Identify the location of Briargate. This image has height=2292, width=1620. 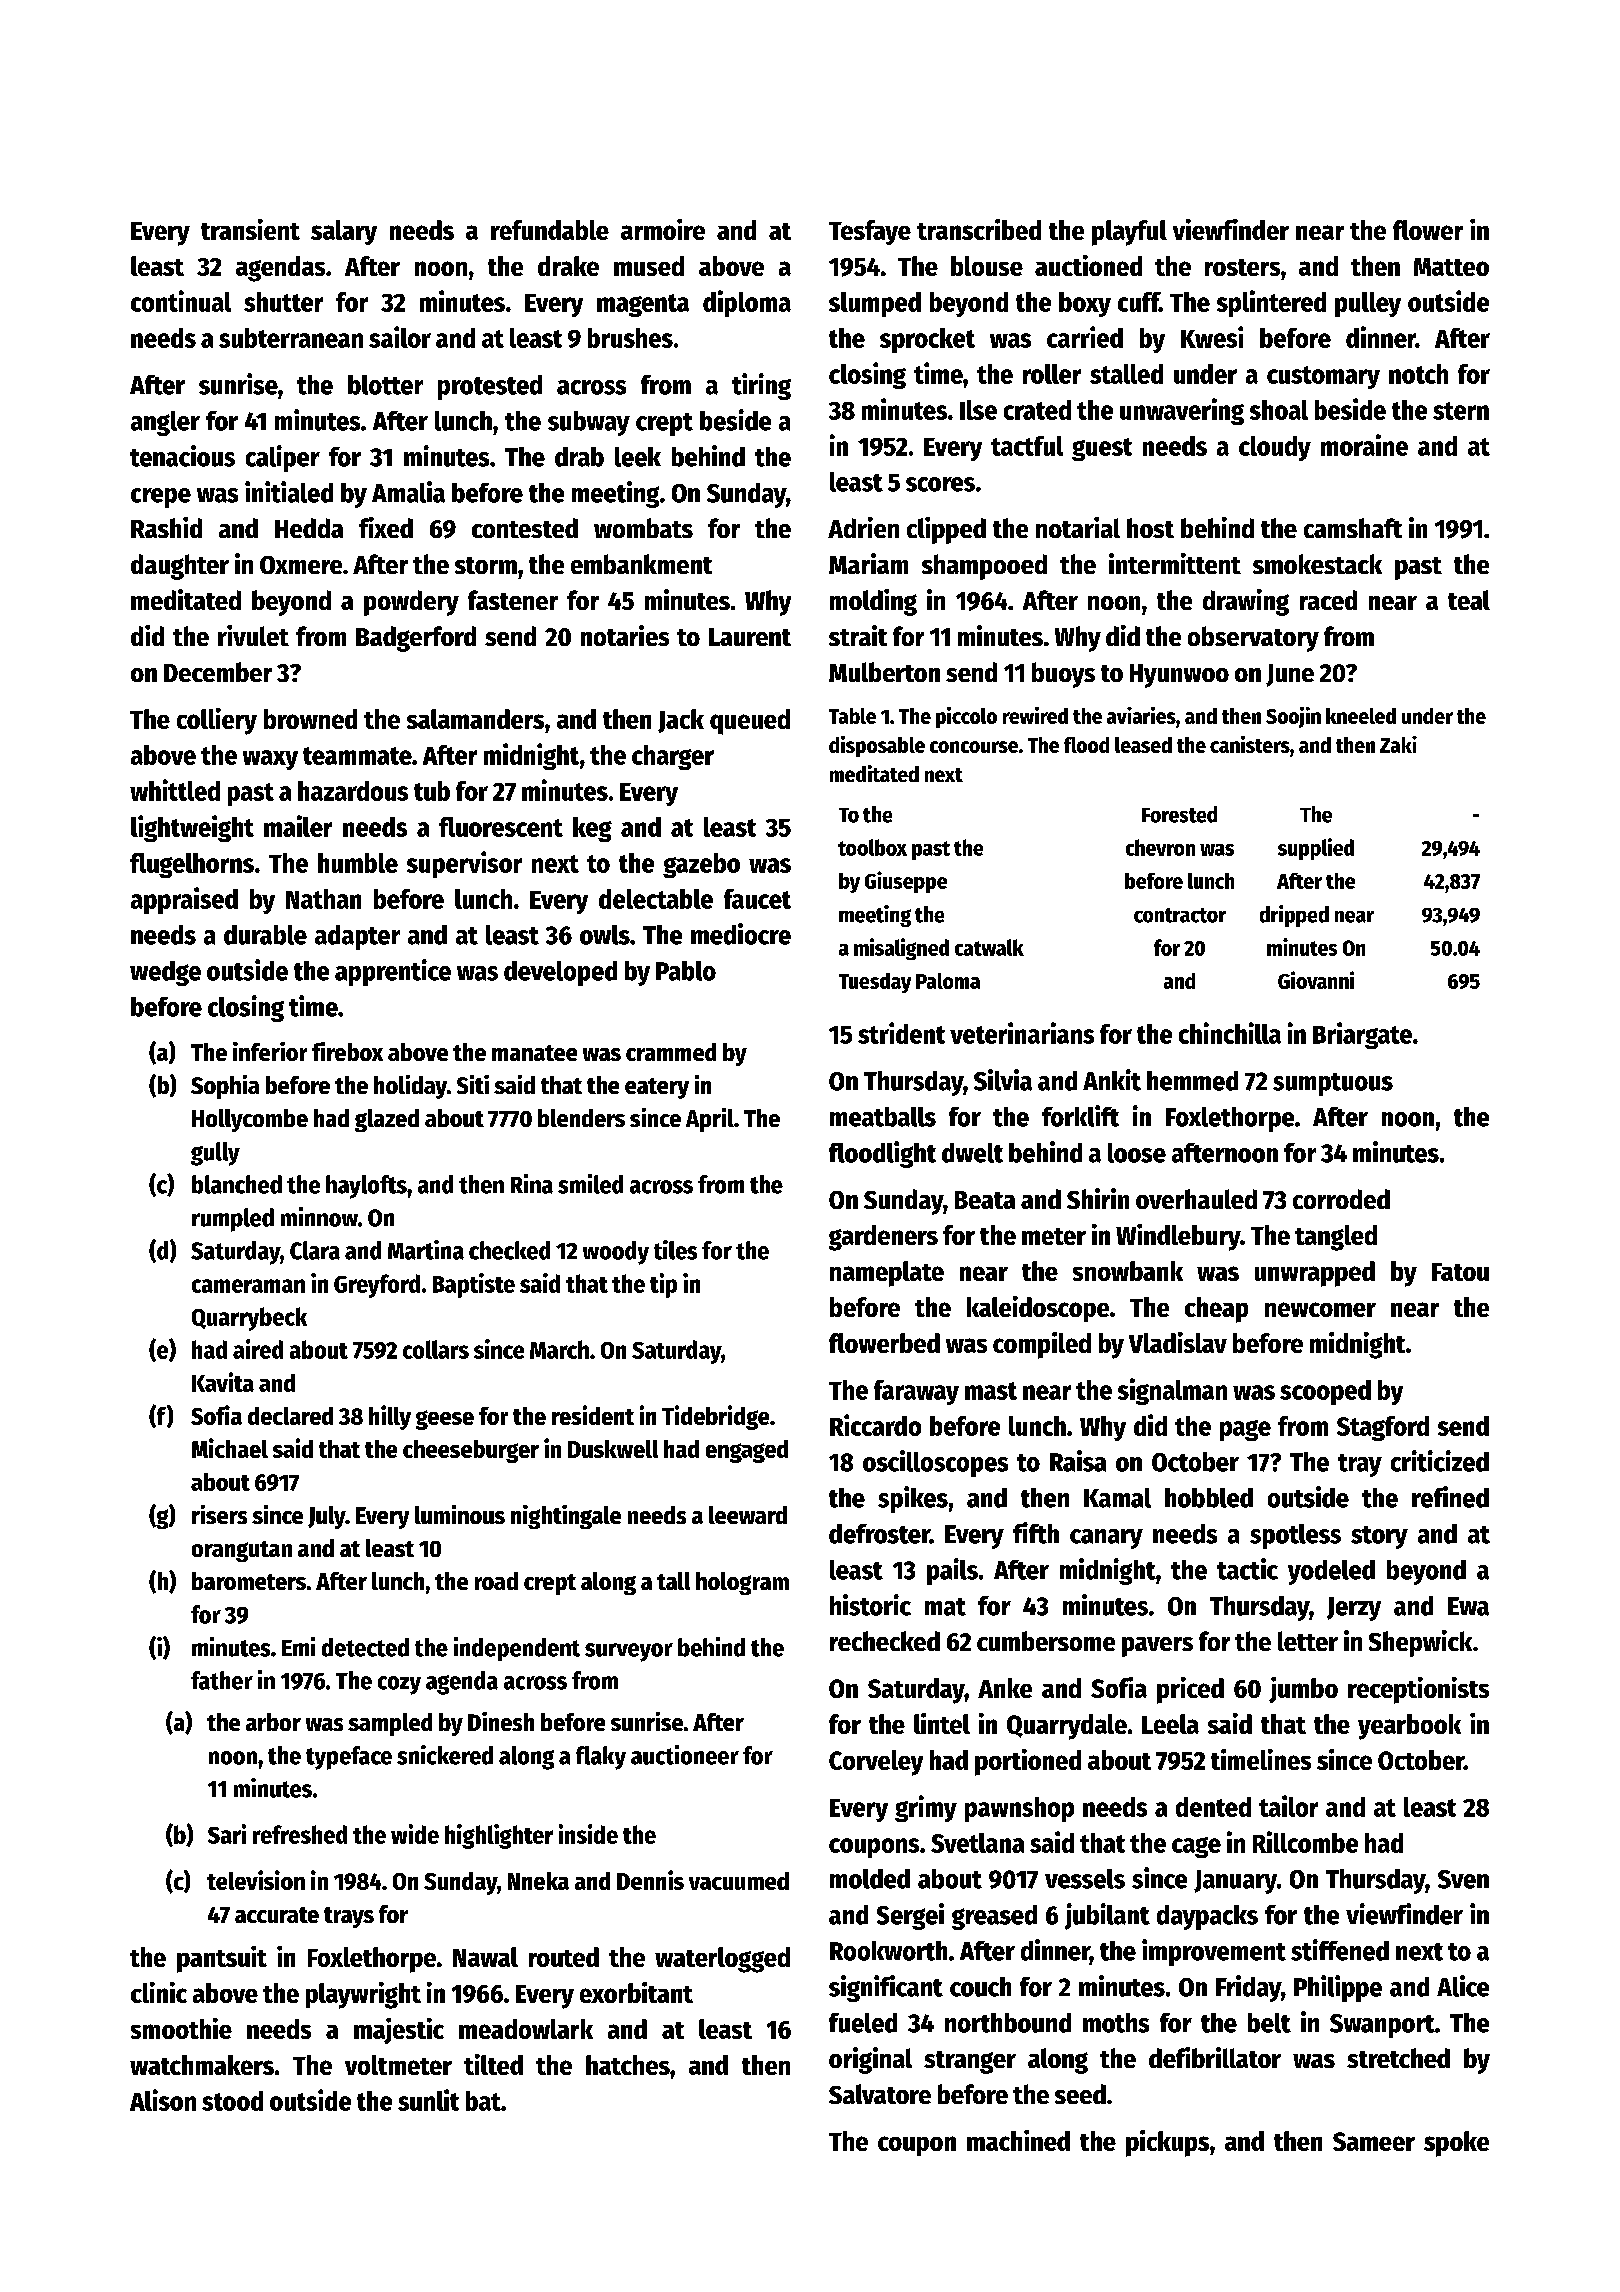
(1362, 1035).
